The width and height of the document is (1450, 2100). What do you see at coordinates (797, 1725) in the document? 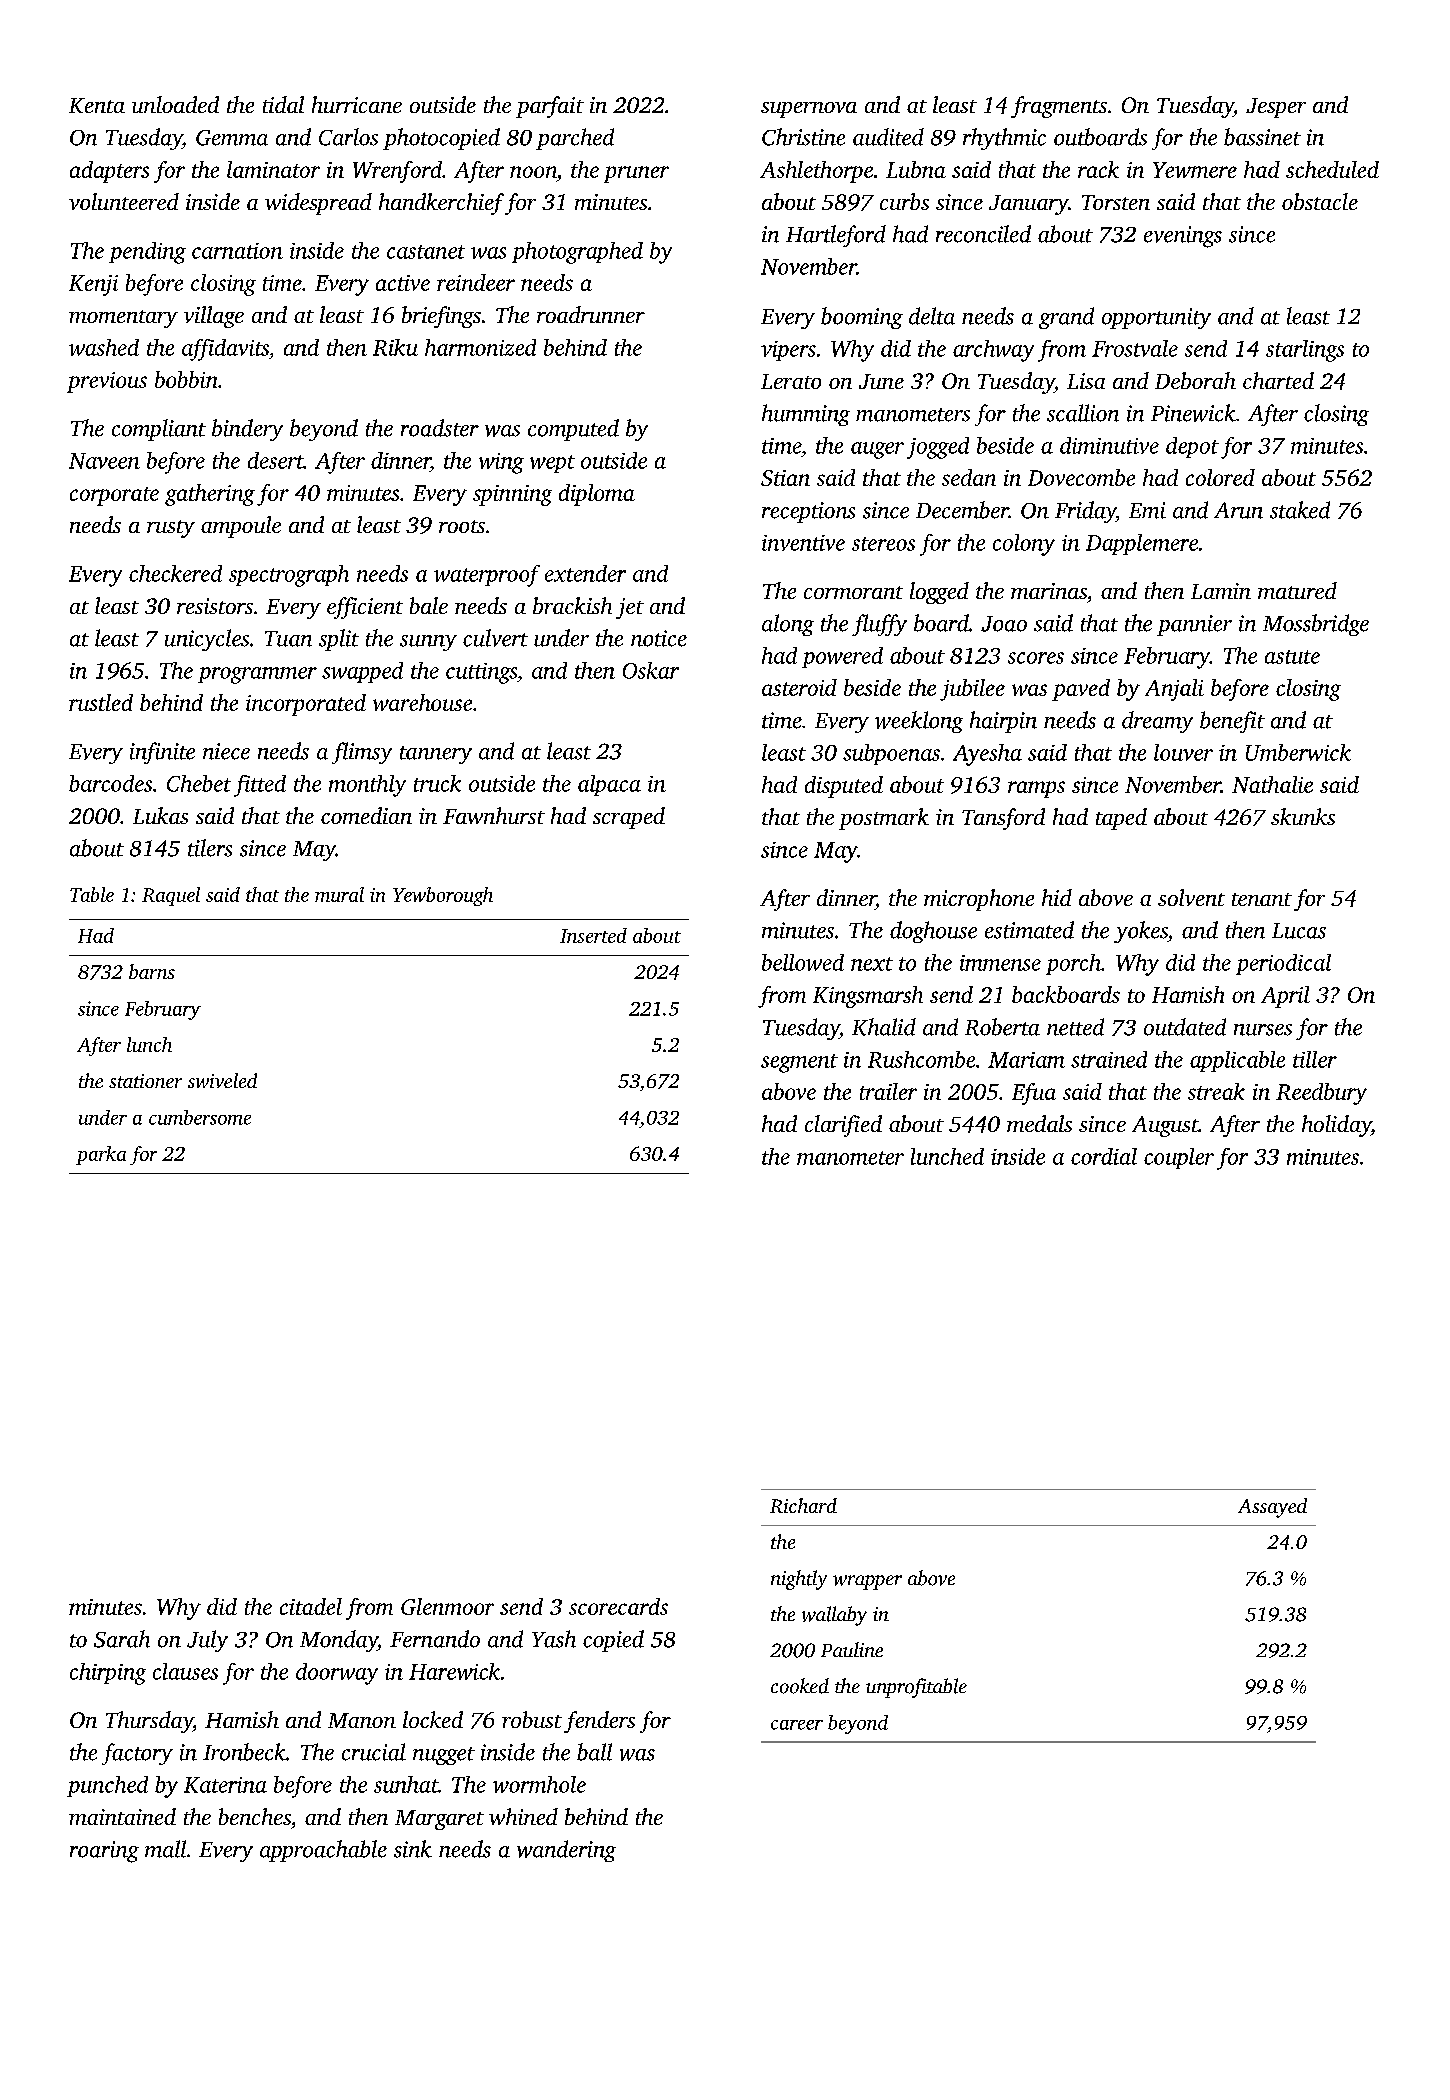
I see `career` at bounding box center [797, 1725].
